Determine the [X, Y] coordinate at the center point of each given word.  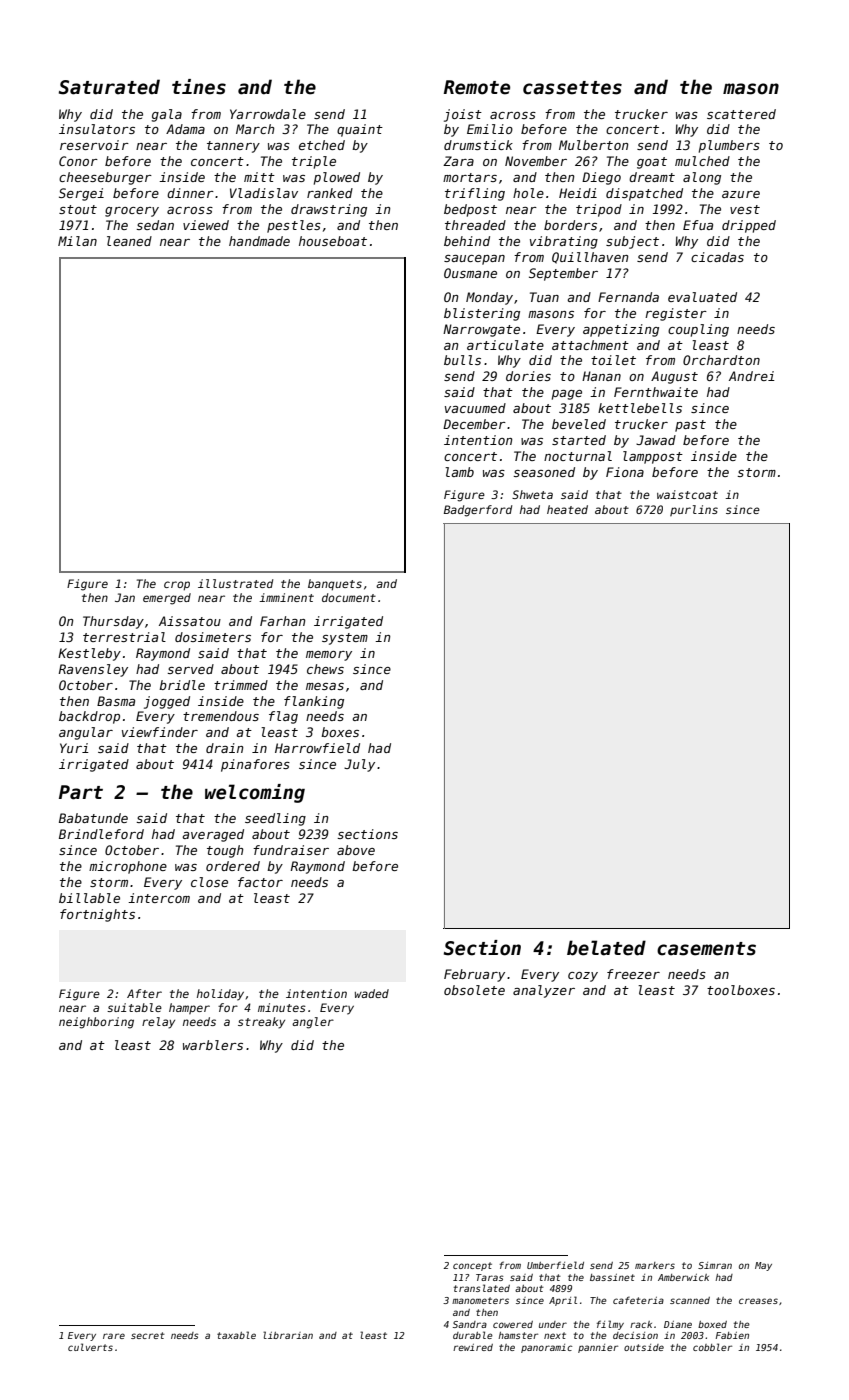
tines [199, 87]
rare [114, 1336]
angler [313, 1023]
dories [528, 376]
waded [372, 993]
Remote [477, 87]
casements [706, 949]
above [356, 850]
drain [225, 748]
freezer [633, 974]
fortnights [97, 915]
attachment [590, 345]
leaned [129, 241]
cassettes [572, 88]
